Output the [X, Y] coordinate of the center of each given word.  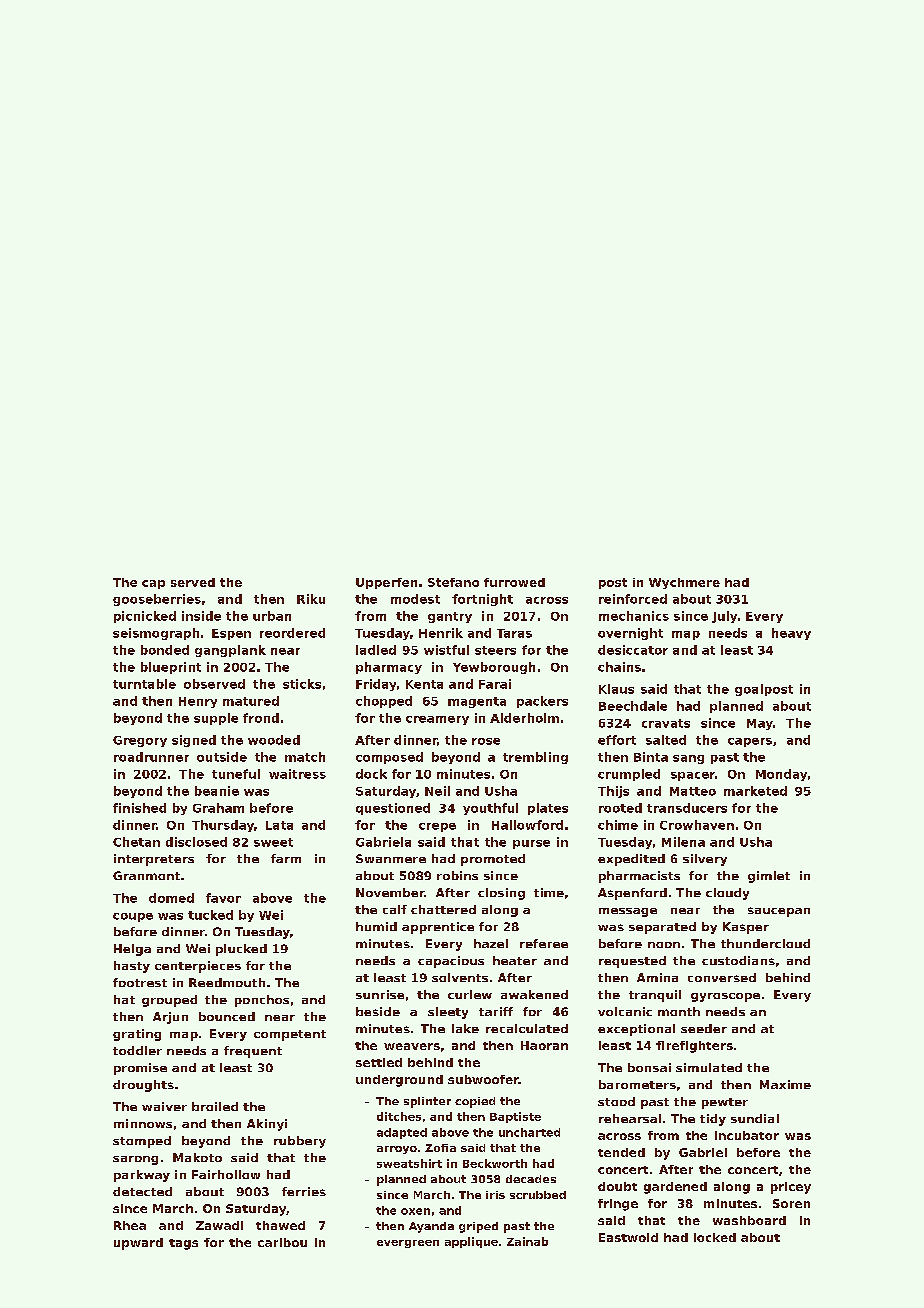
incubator [747, 1135]
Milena [683, 842]
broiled [215, 1106]
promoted [493, 860]
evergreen [408, 1244]
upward [138, 1244]
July [724, 617]
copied [475, 1102]
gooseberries [157, 600]
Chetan [136, 842]
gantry [450, 617]
